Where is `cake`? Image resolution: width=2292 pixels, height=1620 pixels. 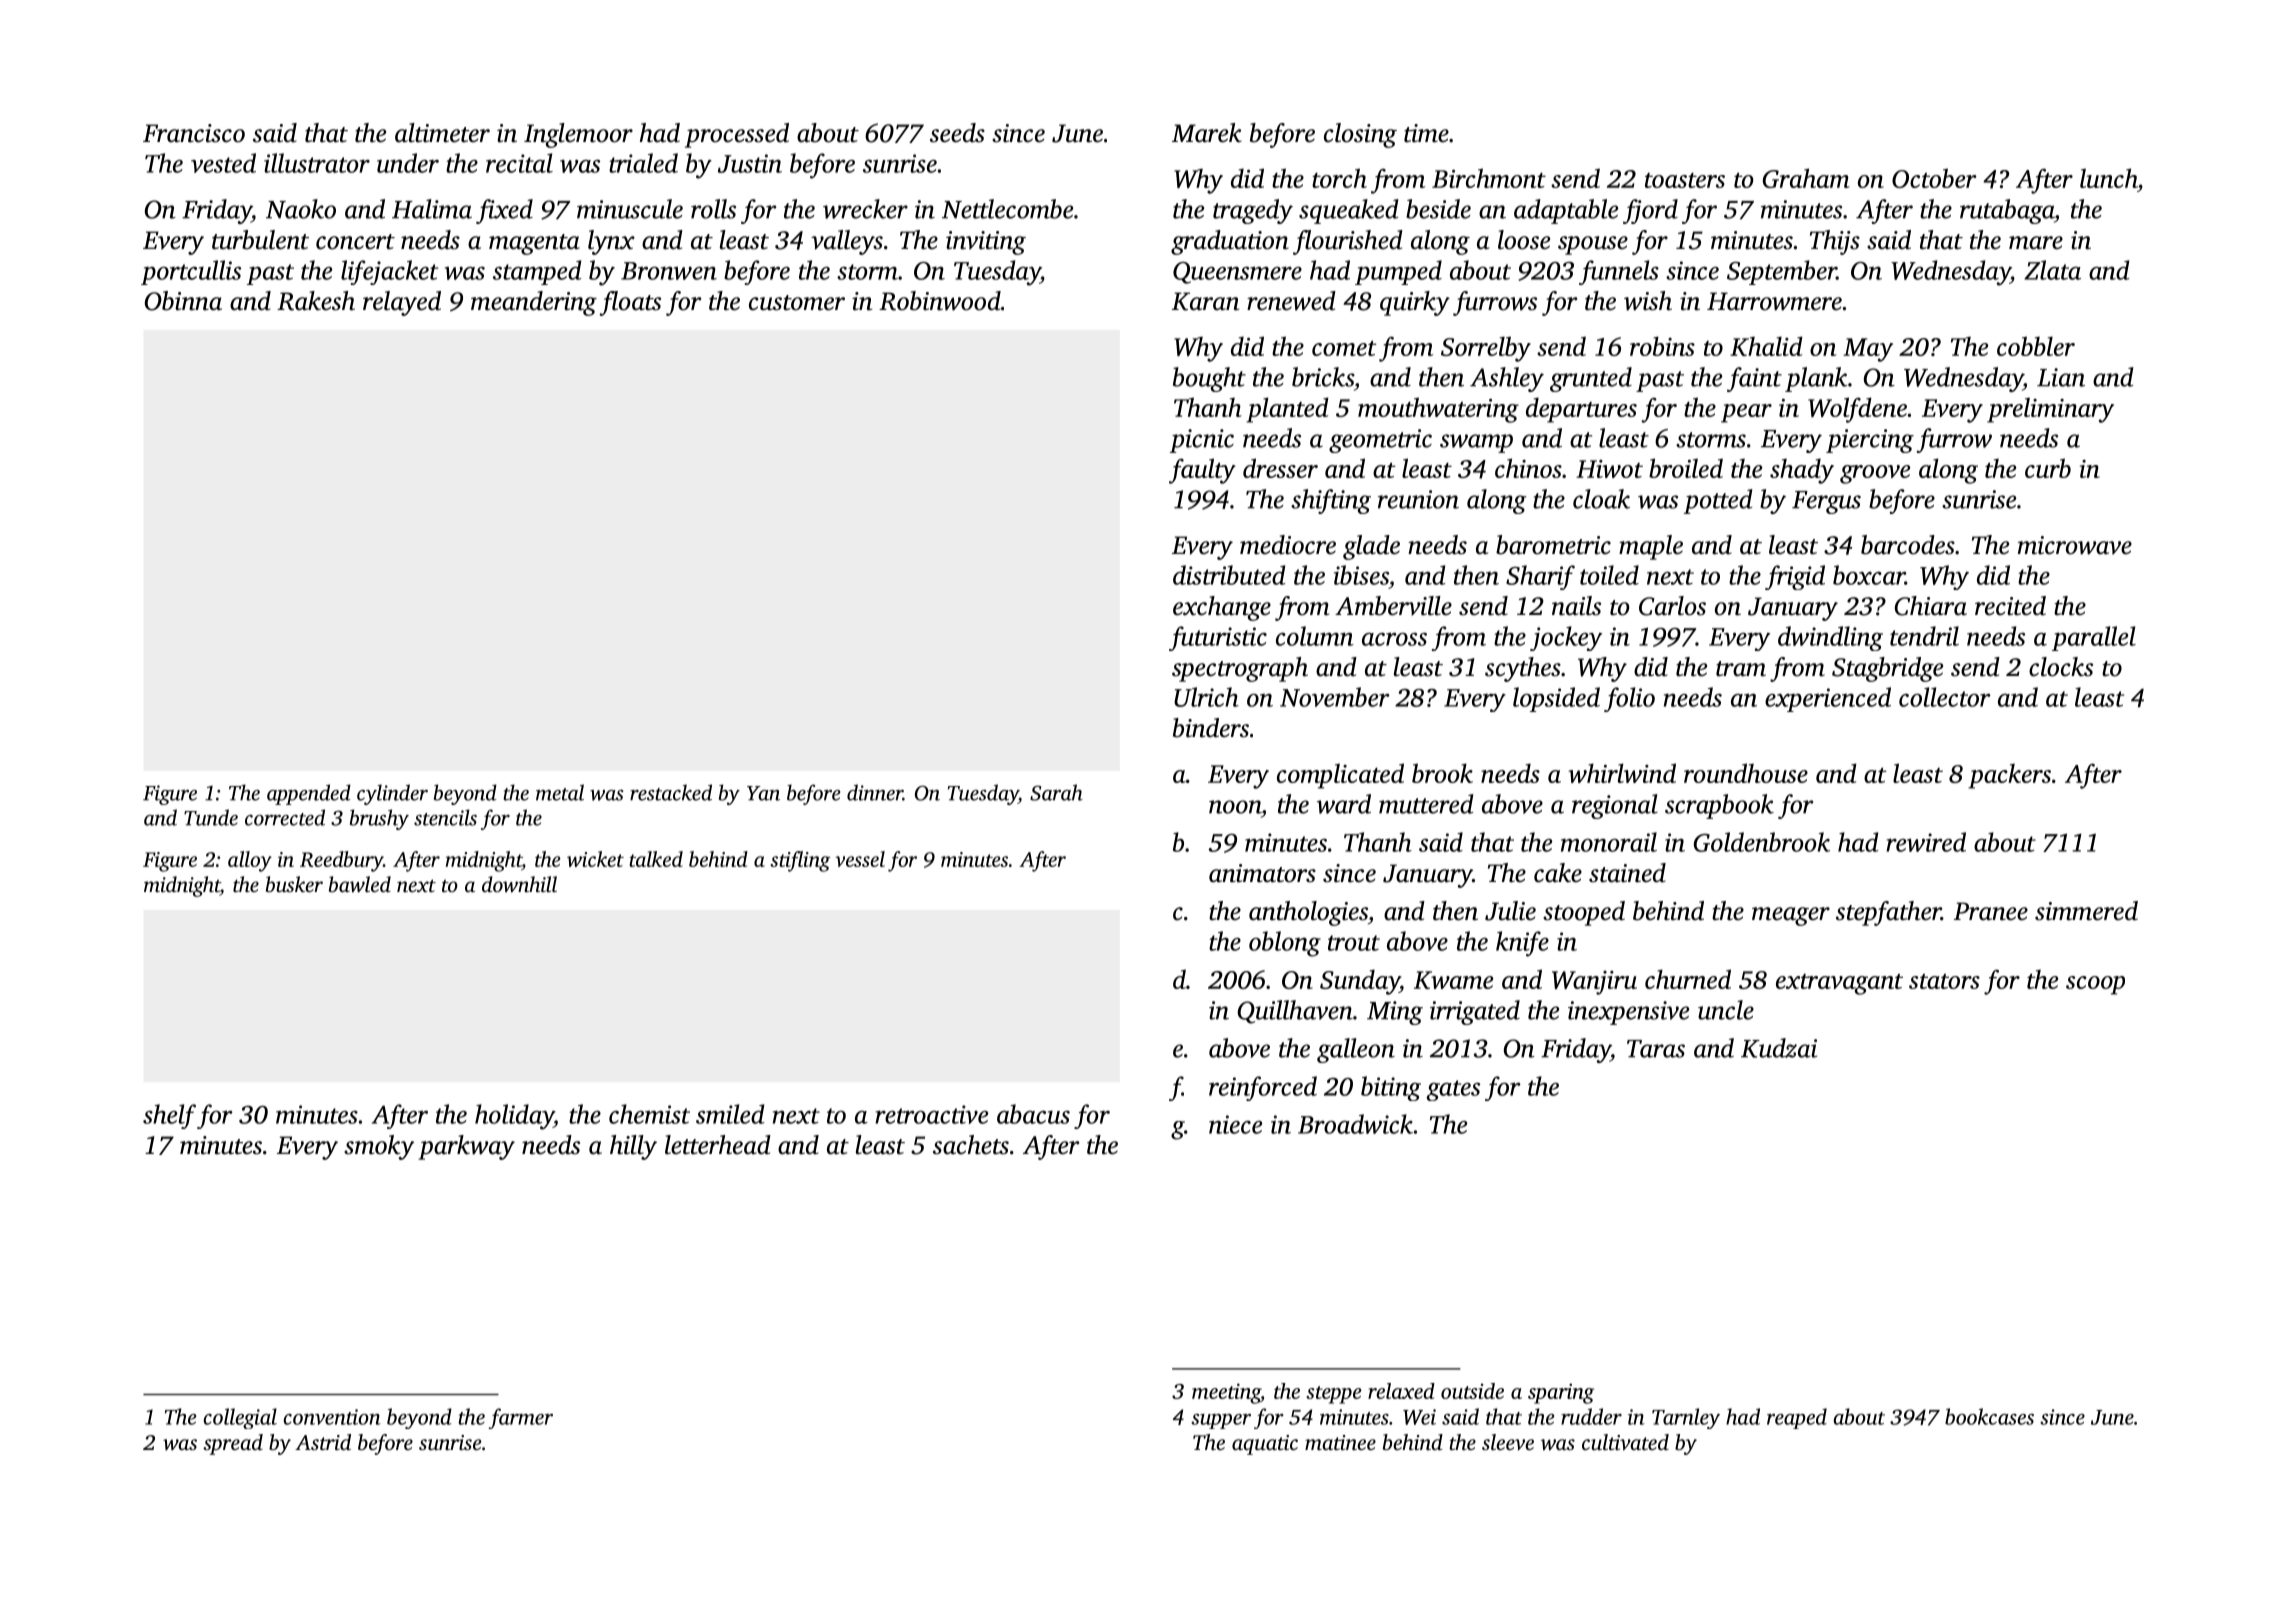
cake is located at coordinates (1558, 873).
